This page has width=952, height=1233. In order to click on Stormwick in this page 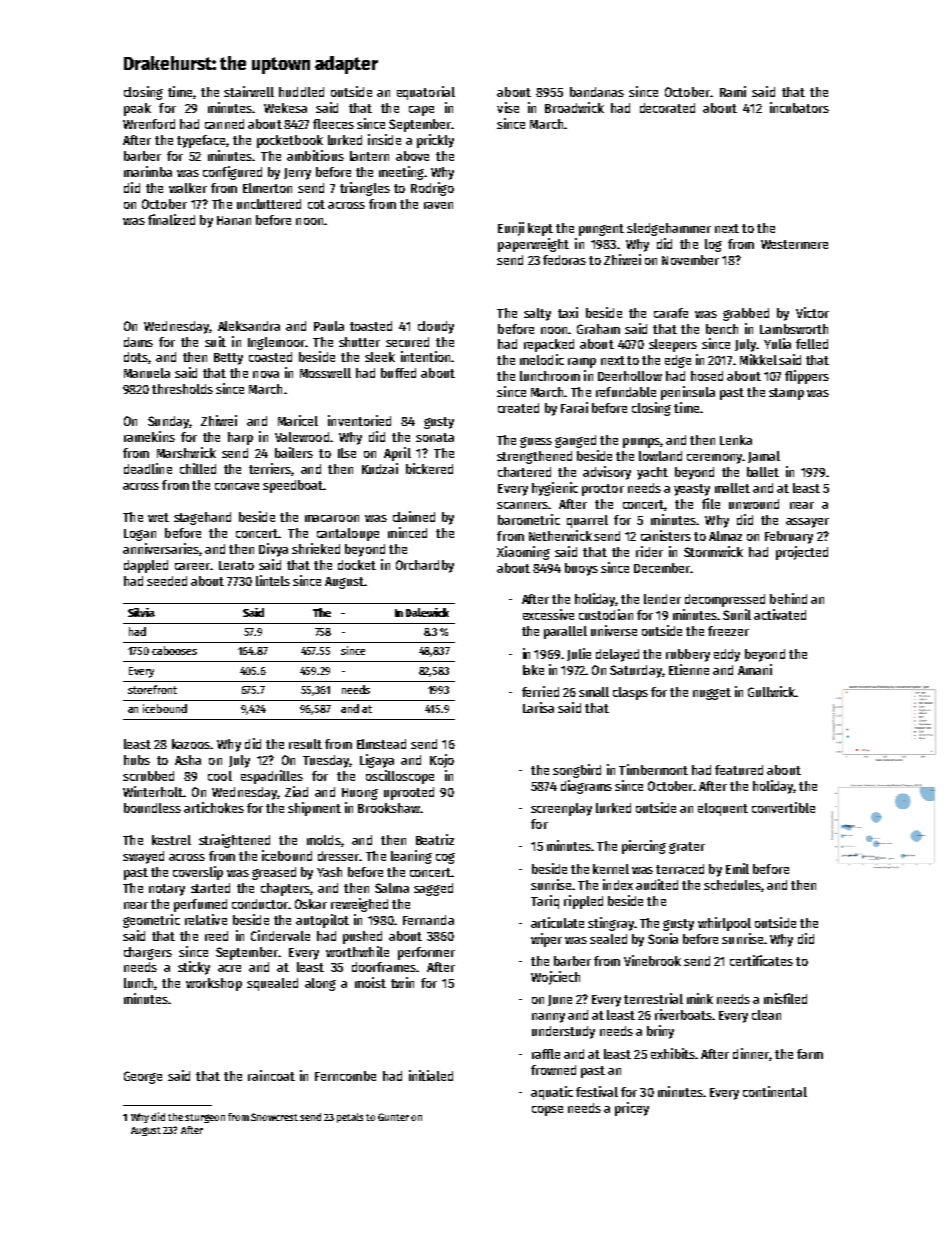, I will do `click(713, 551)`.
